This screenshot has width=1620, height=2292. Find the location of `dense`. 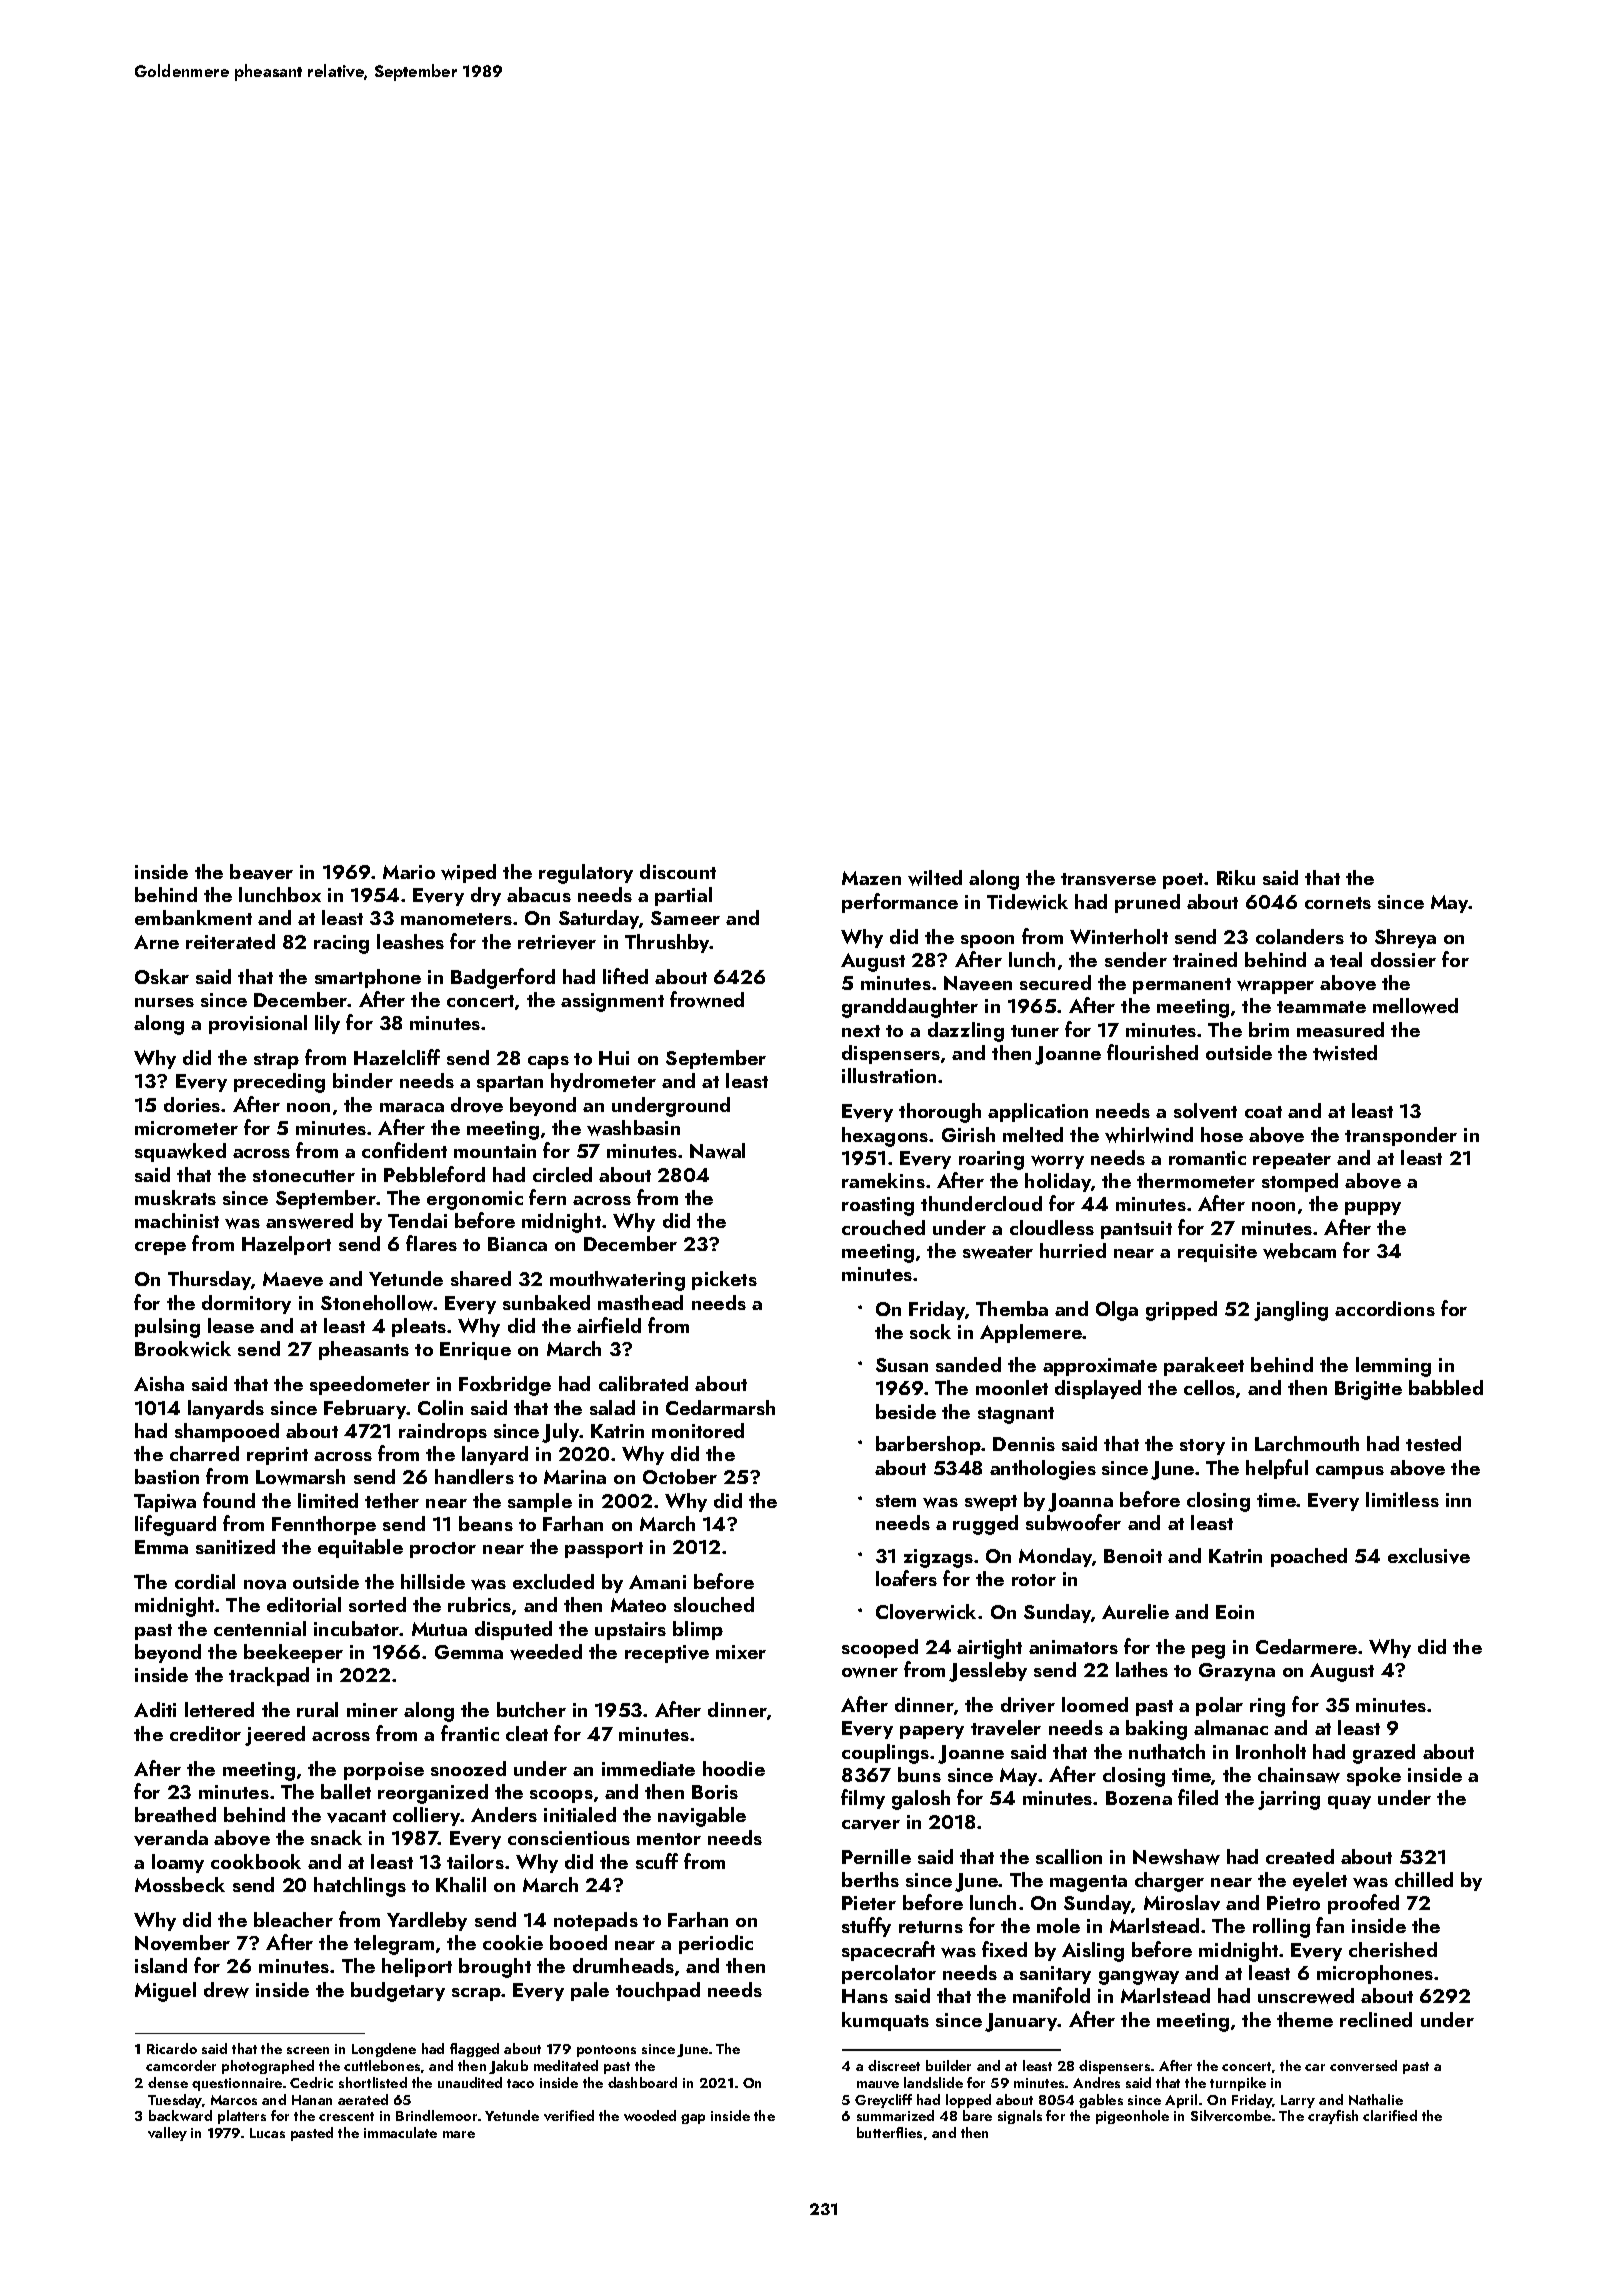

dense is located at coordinates (168, 2082).
